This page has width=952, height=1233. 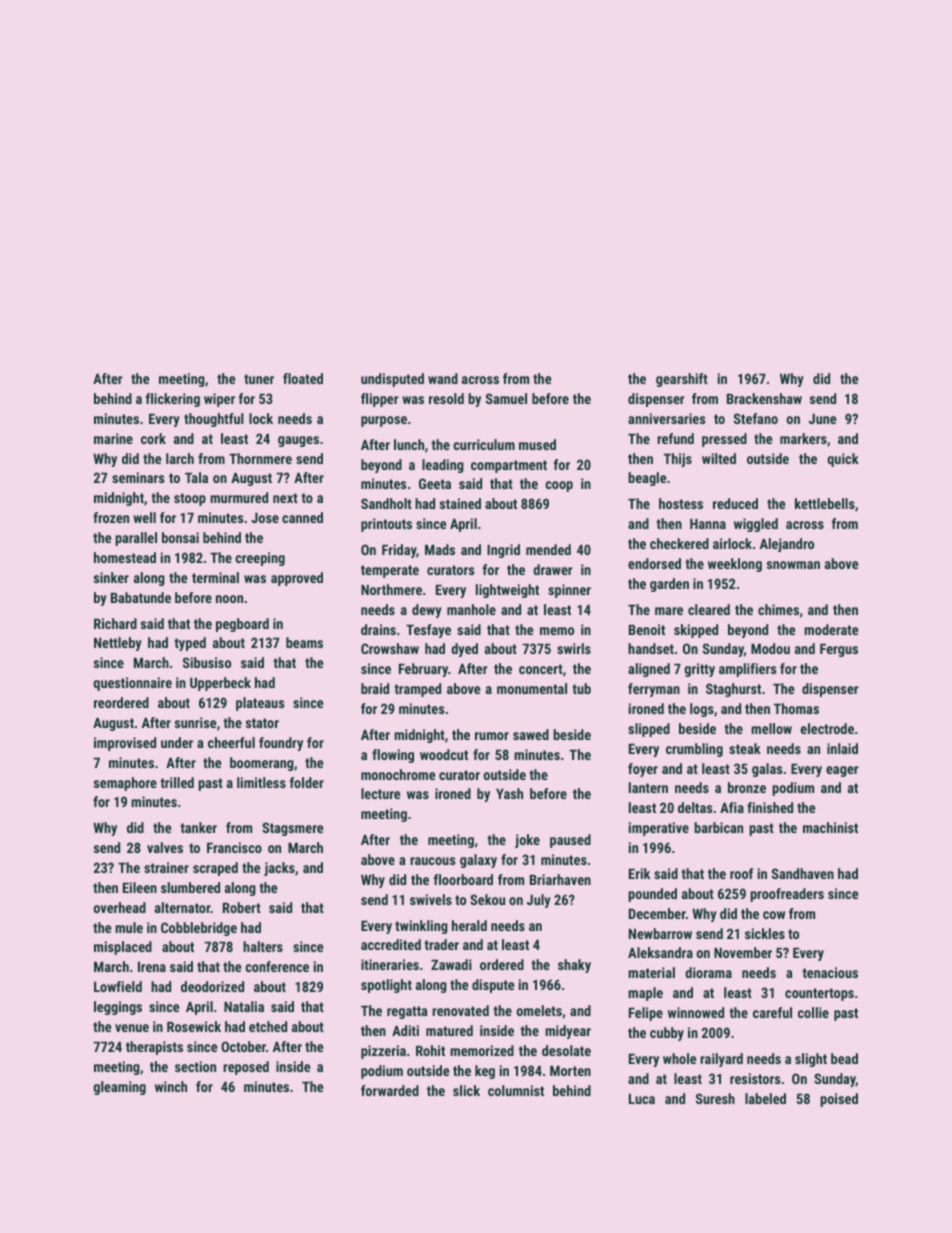 What do you see at coordinates (825, 503) in the page?
I see `kettlebells` at bounding box center [825, 503].
